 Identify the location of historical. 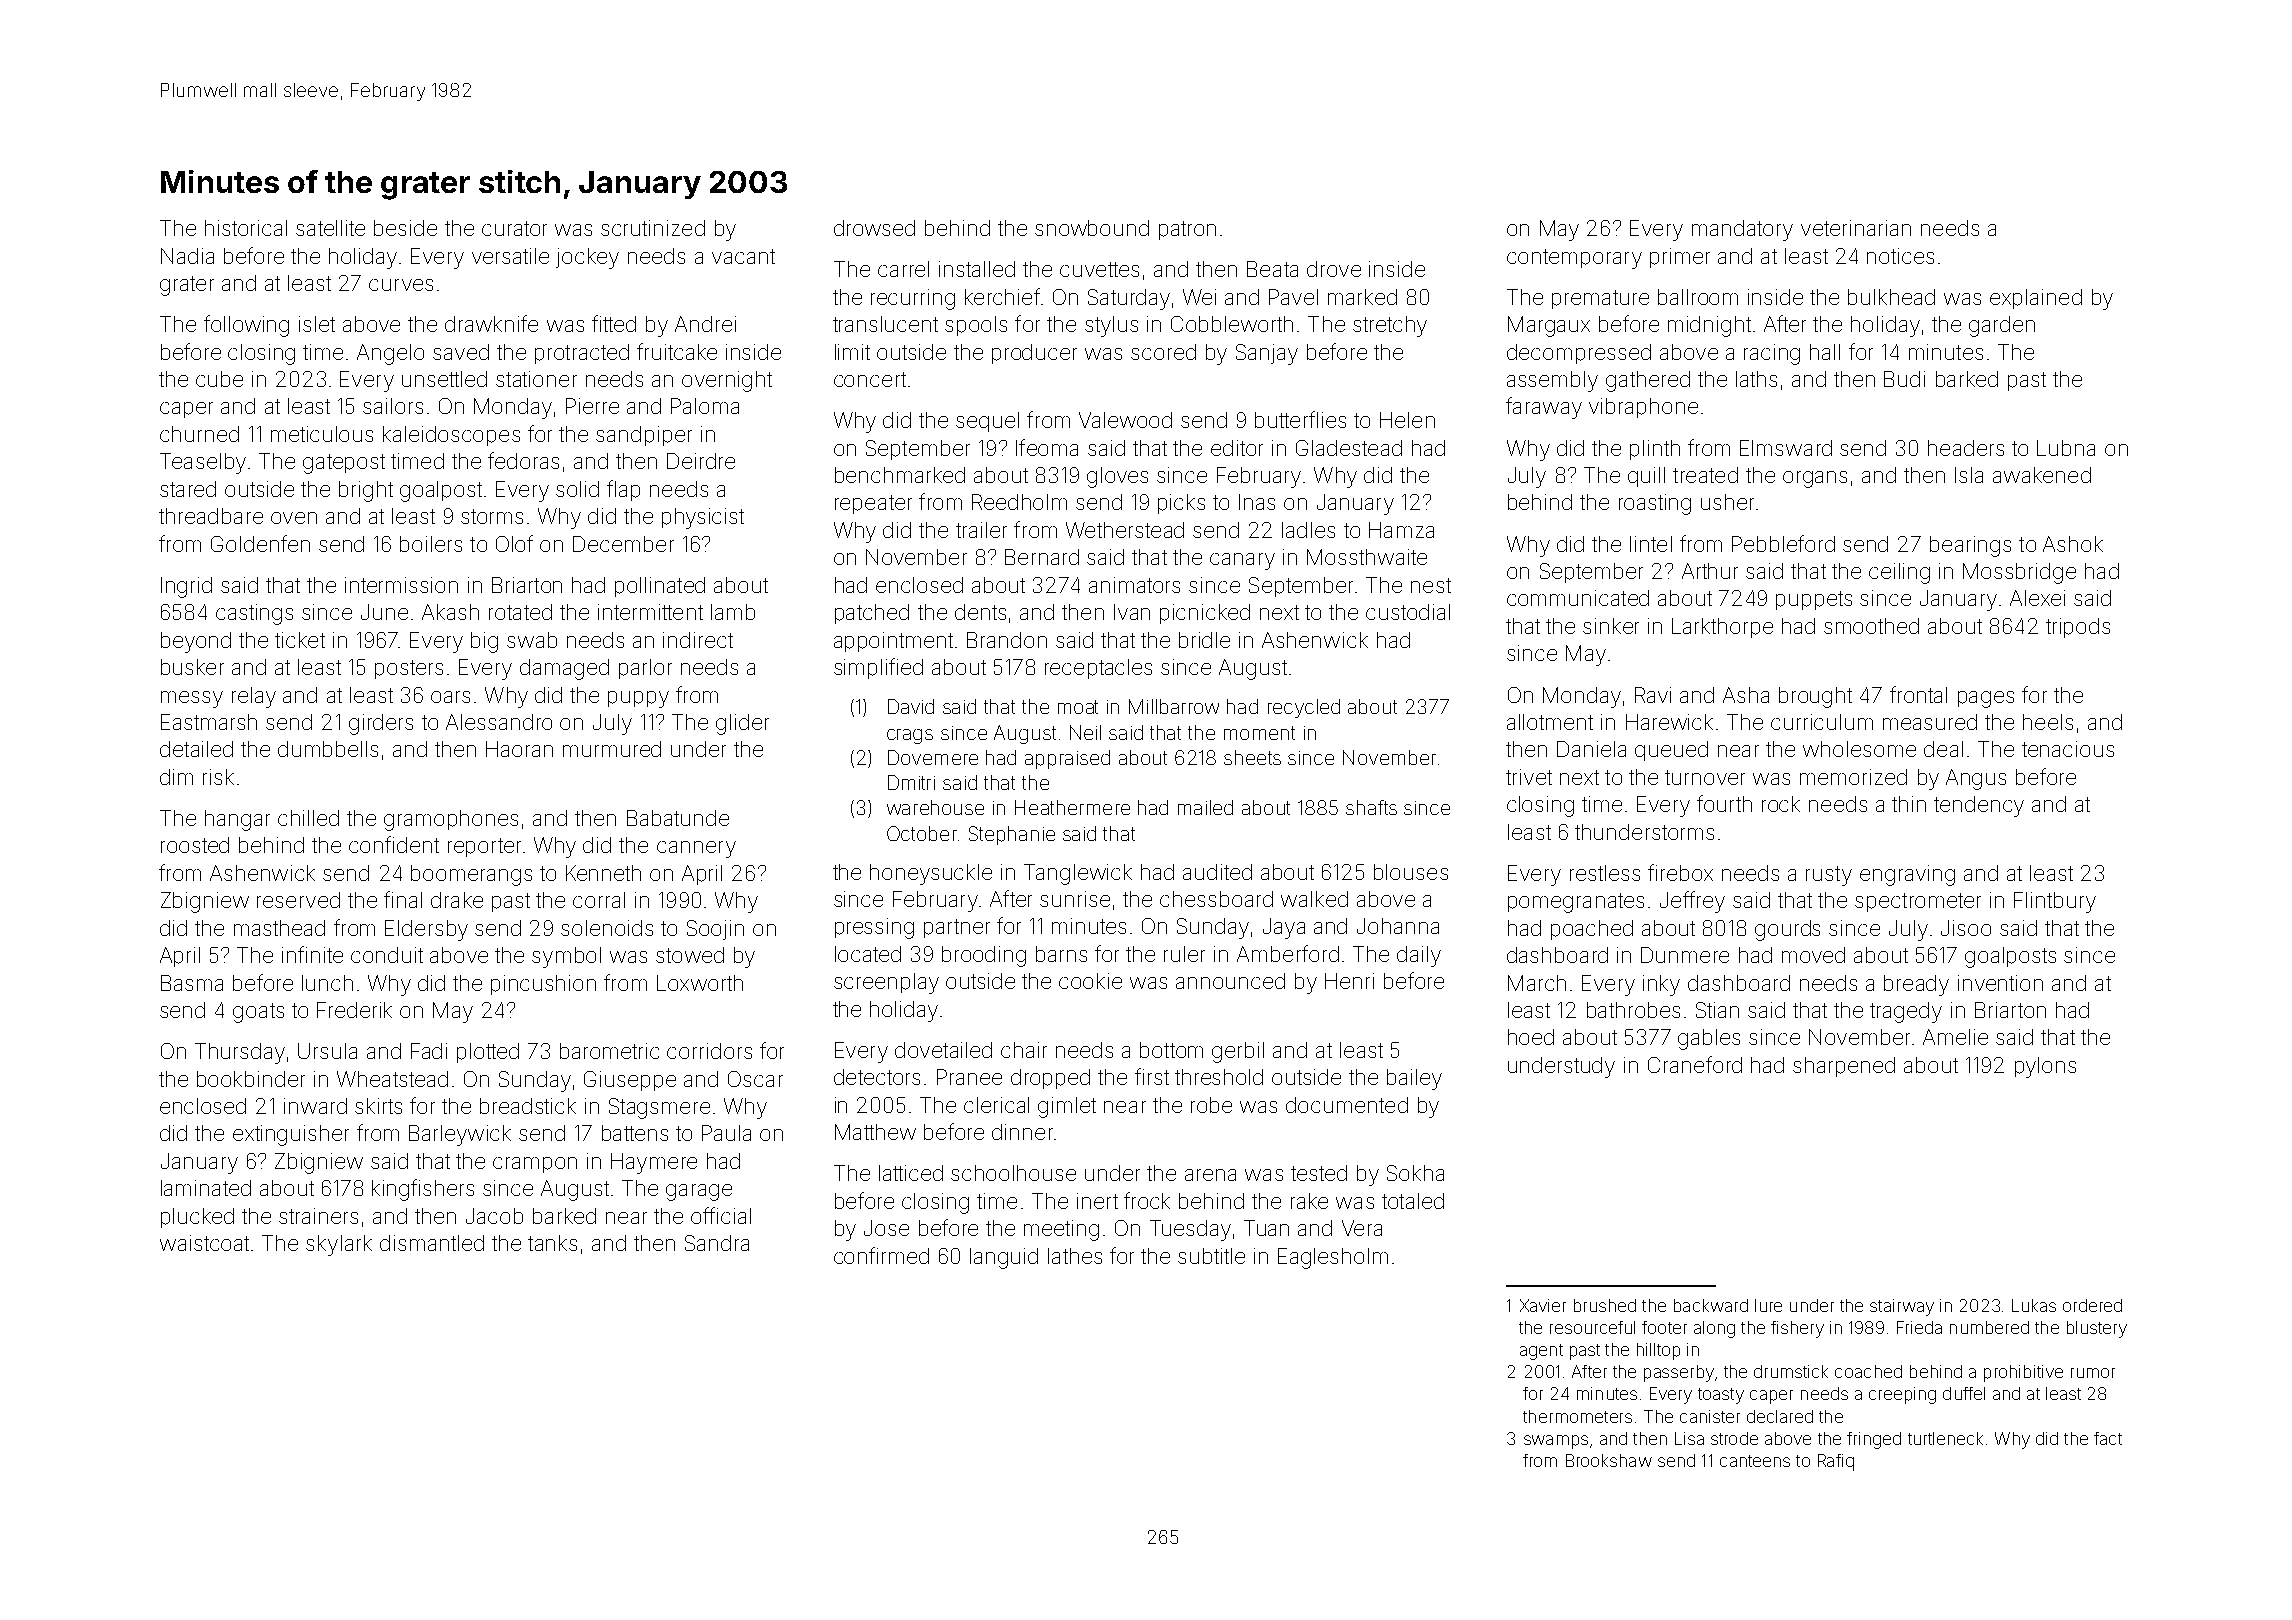
(246, 228).
